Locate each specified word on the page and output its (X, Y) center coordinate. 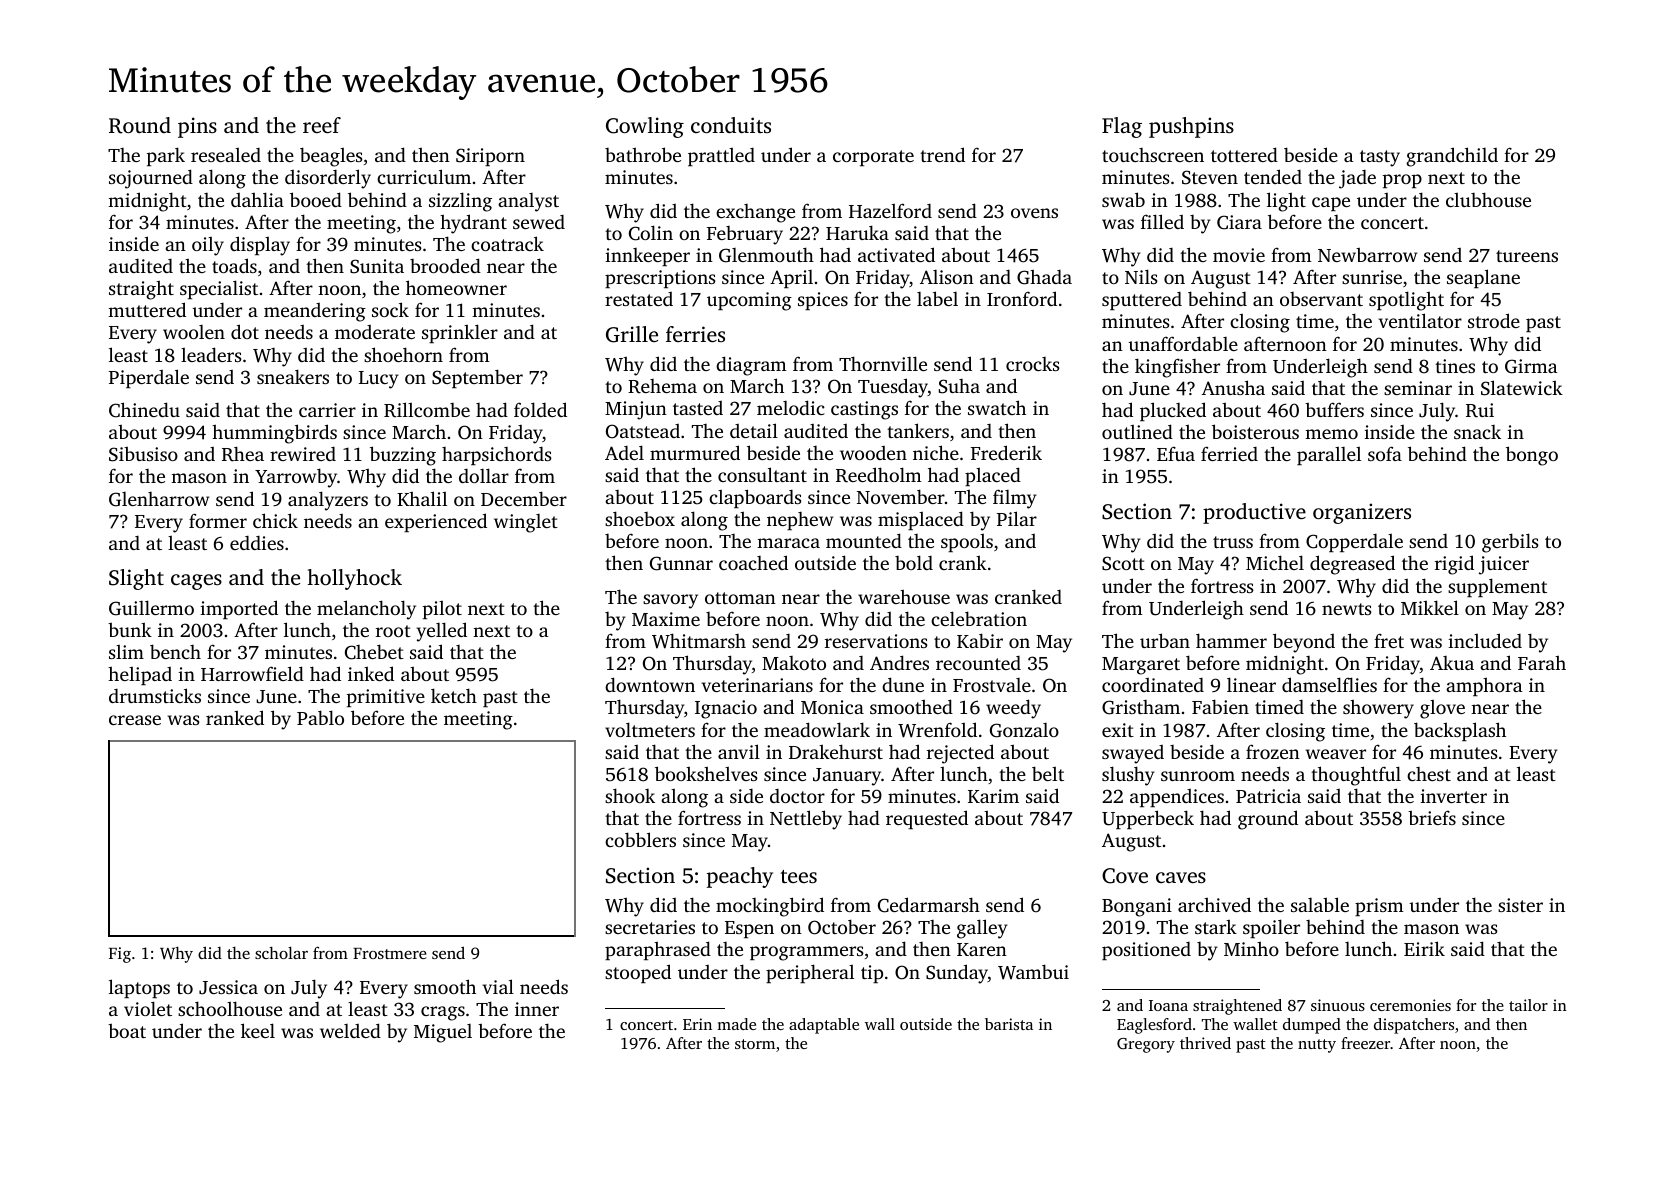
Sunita (377, 266)
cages (196, 582)
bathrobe (643, 154)
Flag (1122, 127)
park (166, 156)
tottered (1244, 154)
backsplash (1460, 731)
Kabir (980, 640)
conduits (731, 125)
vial (498, 986)
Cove (1125, 876)
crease (135, 720)
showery (1378, 709)
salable (1320, 904)
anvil (739, 751)
